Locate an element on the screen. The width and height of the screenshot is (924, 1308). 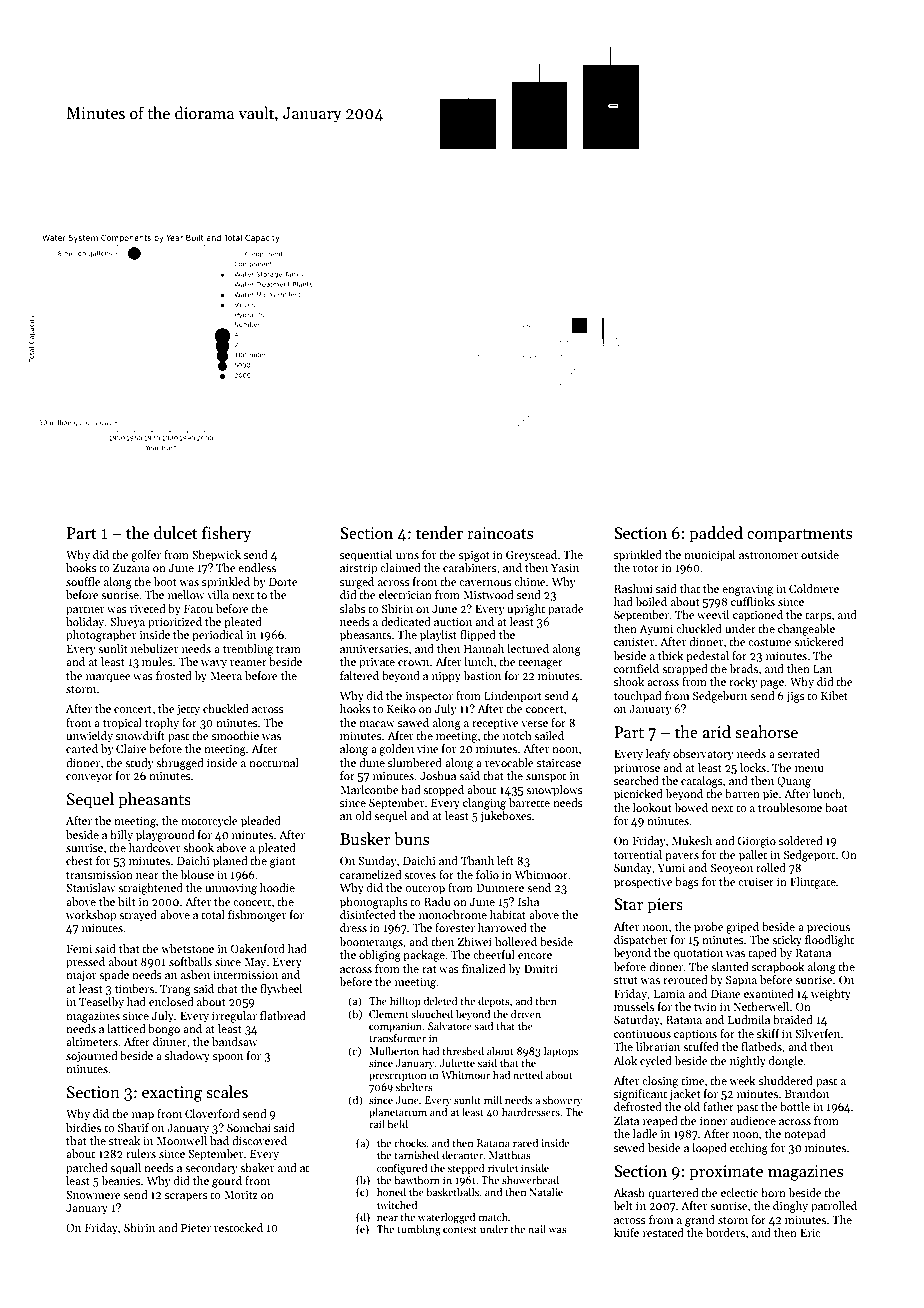
dulcet is located at coordinates (176, 532).
